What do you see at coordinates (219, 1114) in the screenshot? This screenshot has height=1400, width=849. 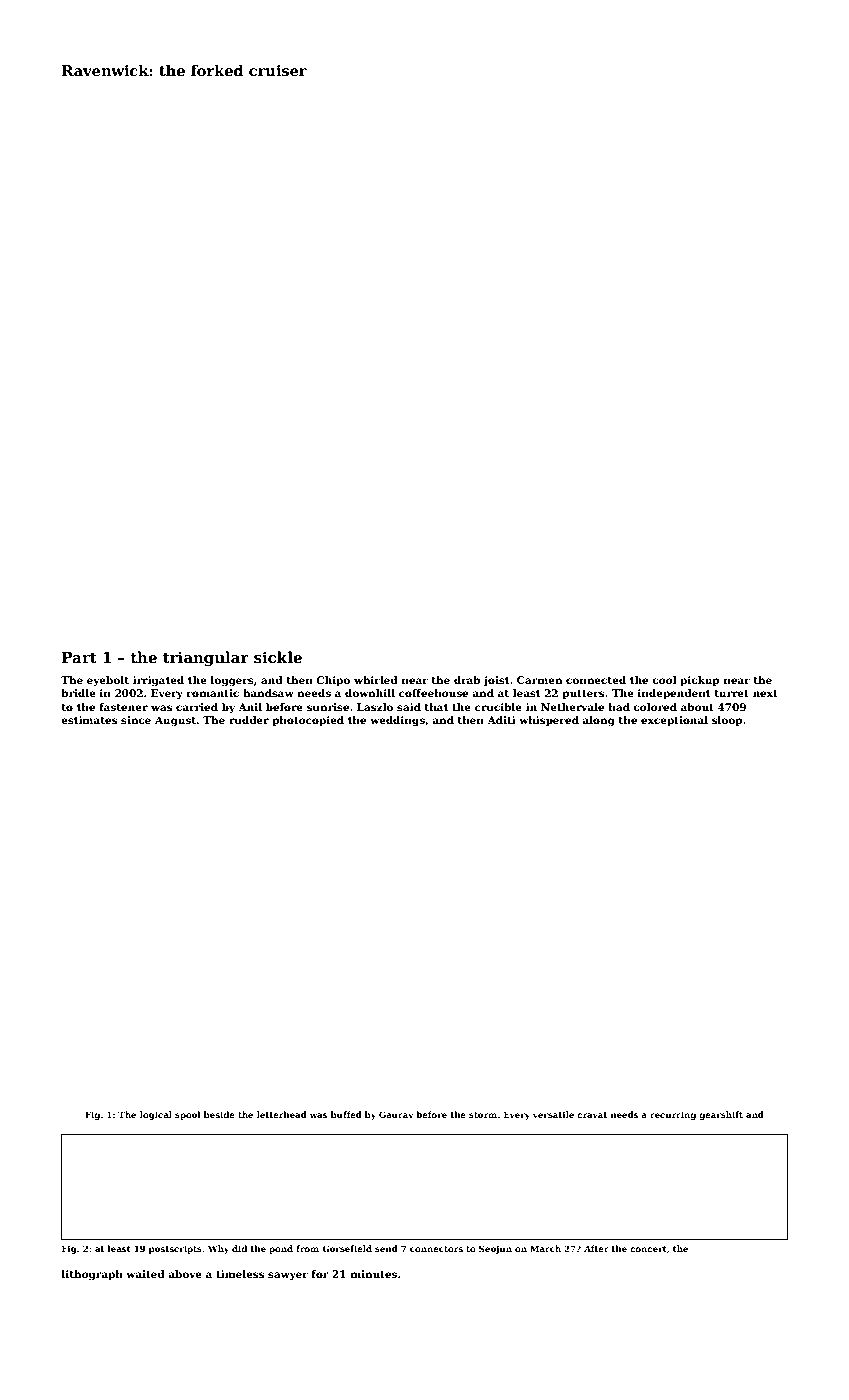 I see `beside` at bounding box center [219, 1114].
